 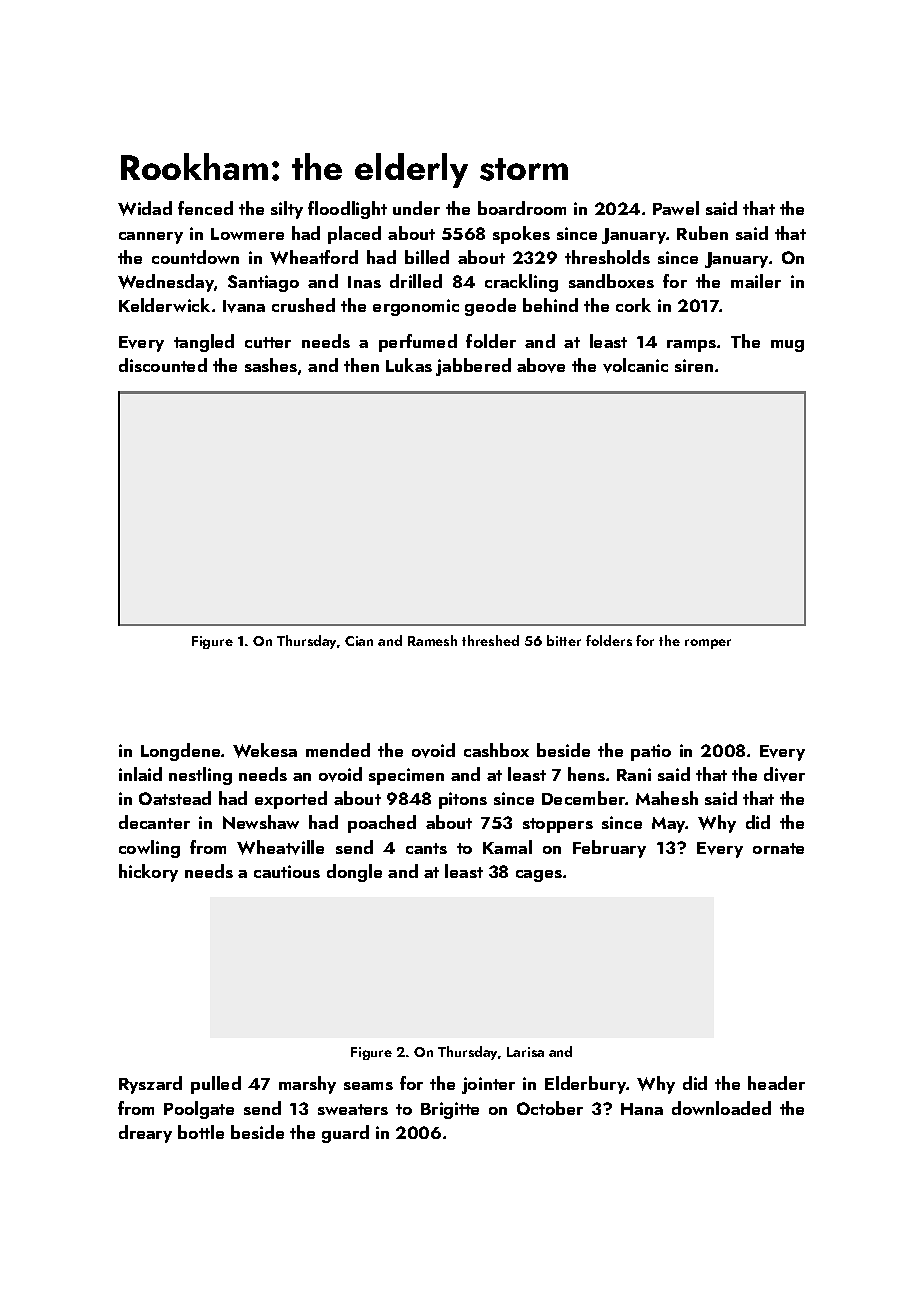 I want to click on Larisa, so click(x=525, y=1052).
